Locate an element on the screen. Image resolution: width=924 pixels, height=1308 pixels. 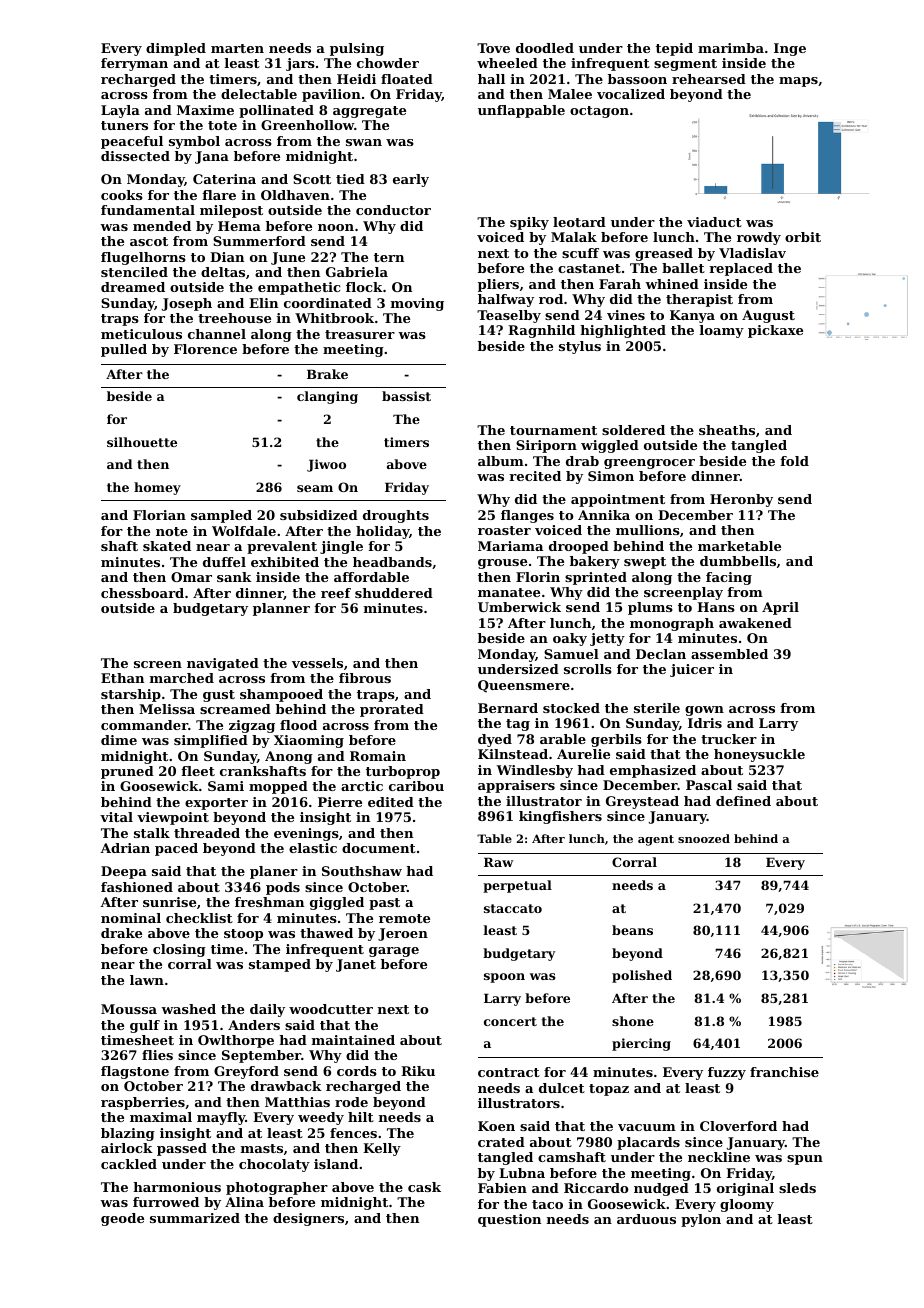
aggregate is located at coordinates (369, 112).
